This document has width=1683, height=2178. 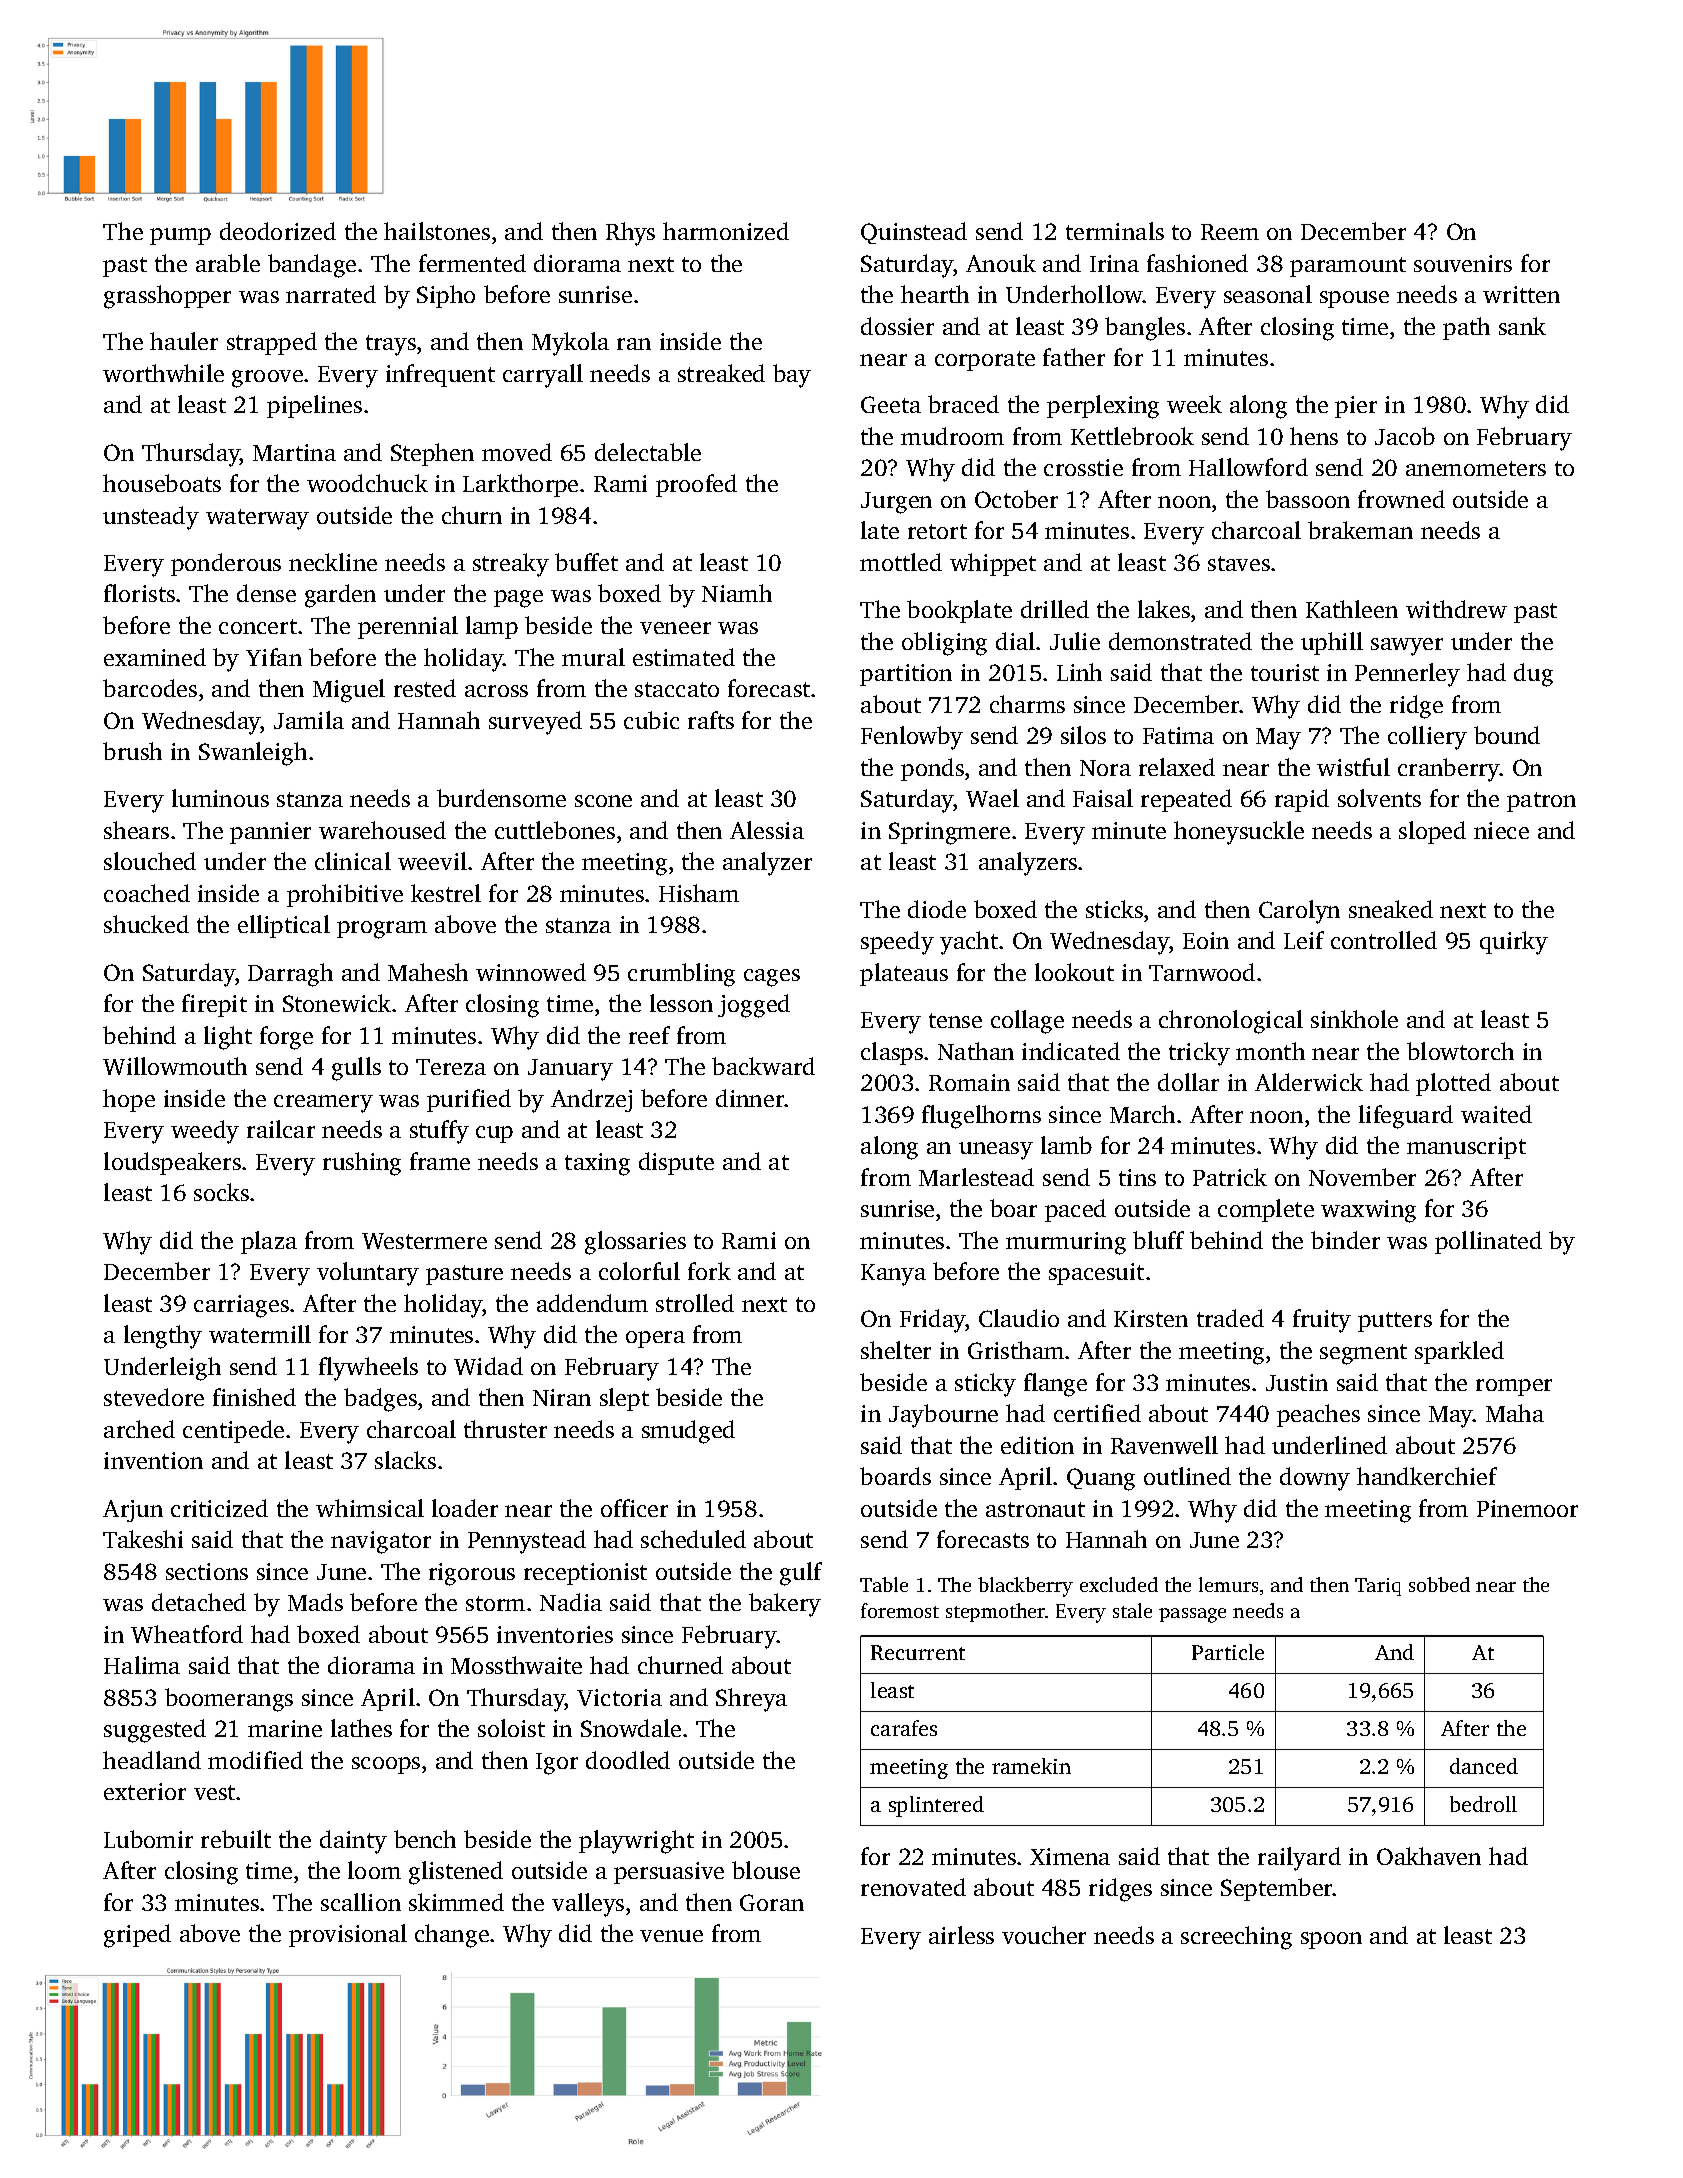 What do you see at coordinates (362, 1164) in the document?
I see `rushing` at bounding box center [362, 1164].
